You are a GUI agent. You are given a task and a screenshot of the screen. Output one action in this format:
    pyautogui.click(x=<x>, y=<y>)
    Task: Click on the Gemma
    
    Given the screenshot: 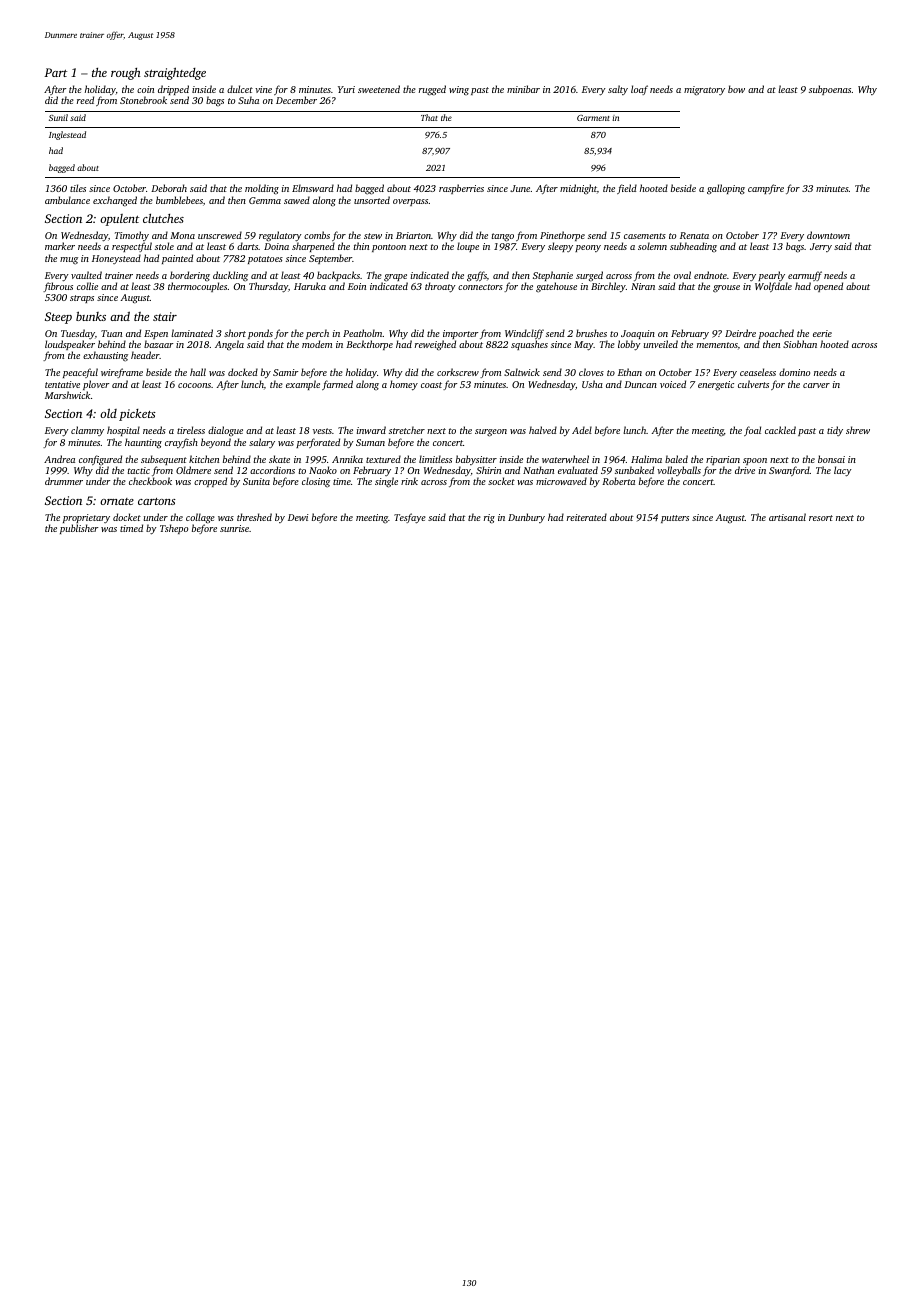 What is the action you would take?
    pyautogui.click(x=265, y=200)
